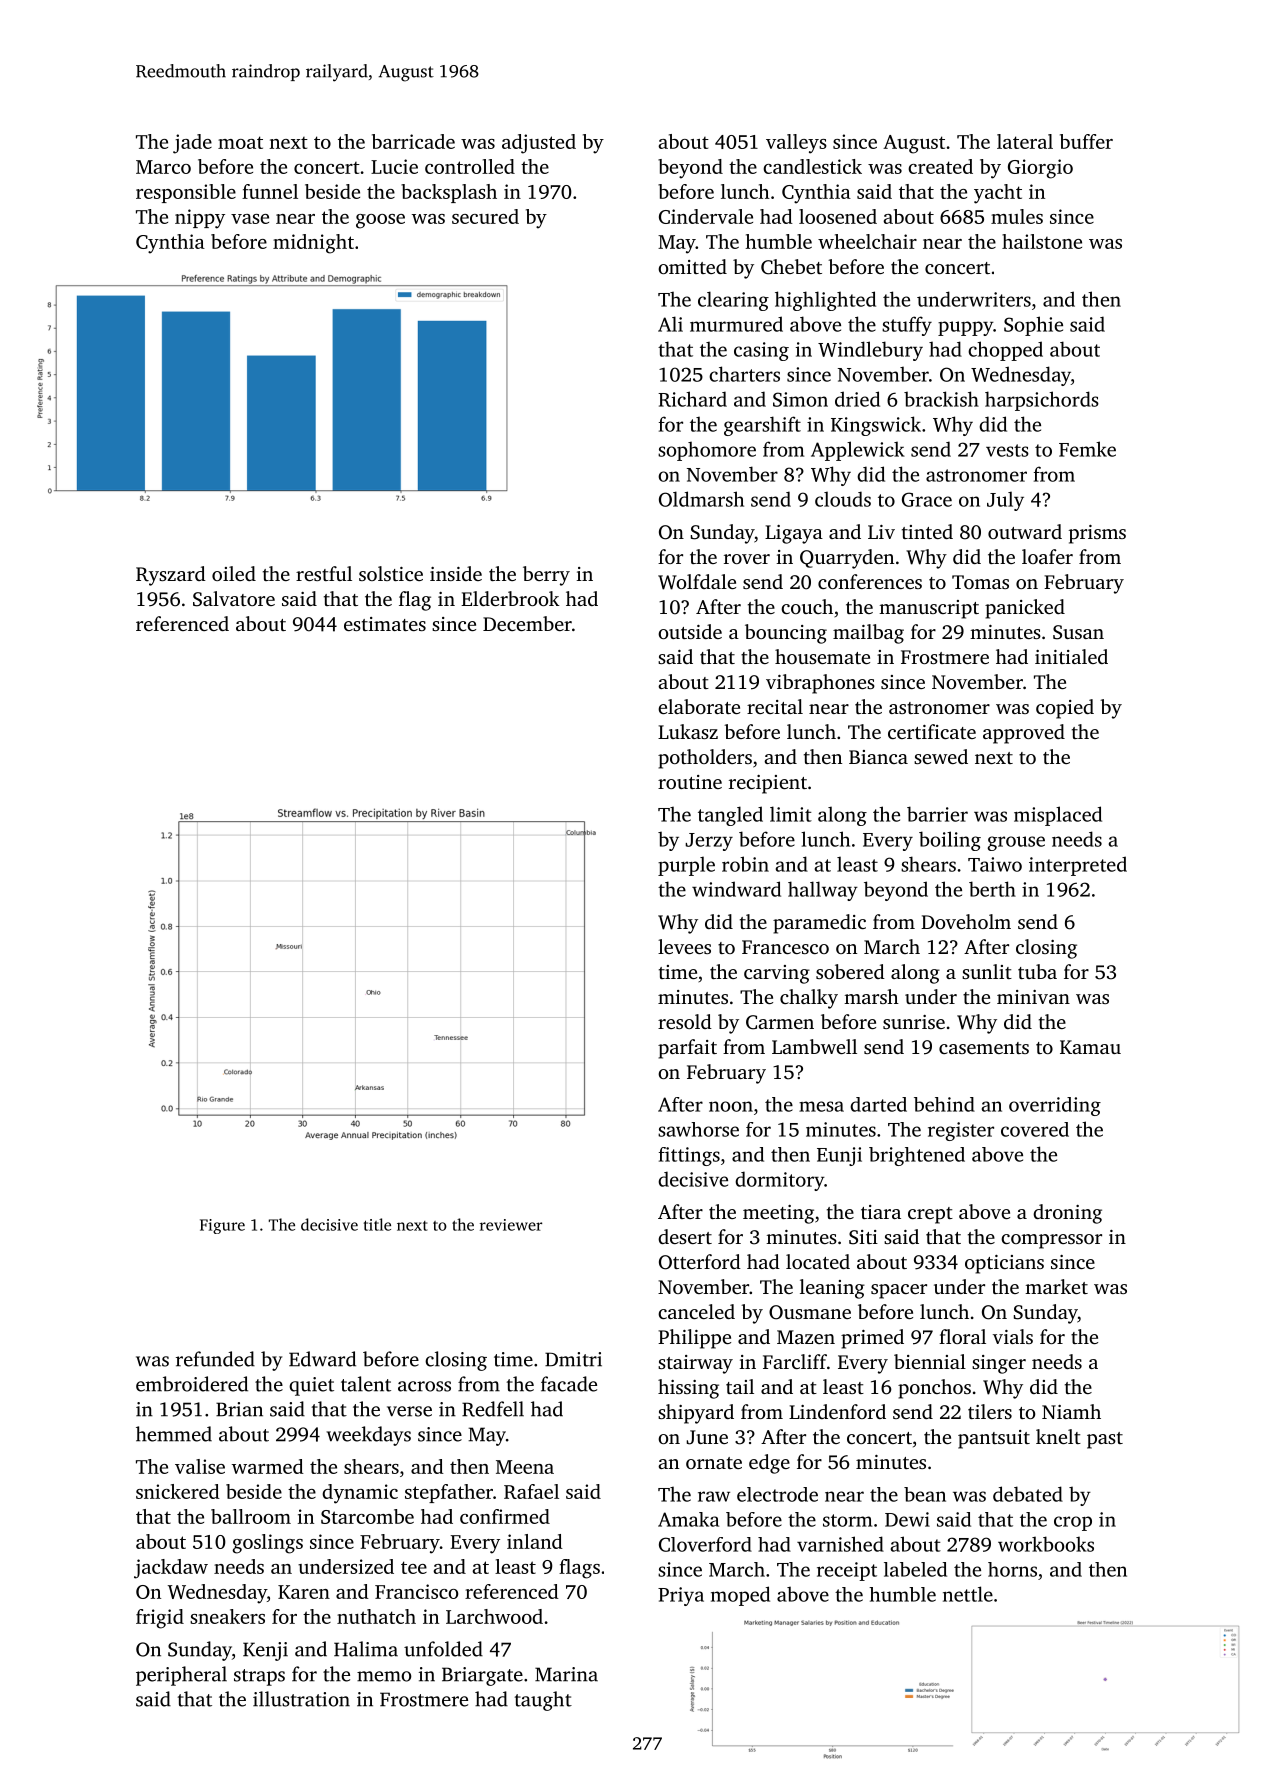  What do you see at coordinates (1025, 141) in the document?
I see `lateral` at bounding box center [1025, 141].
